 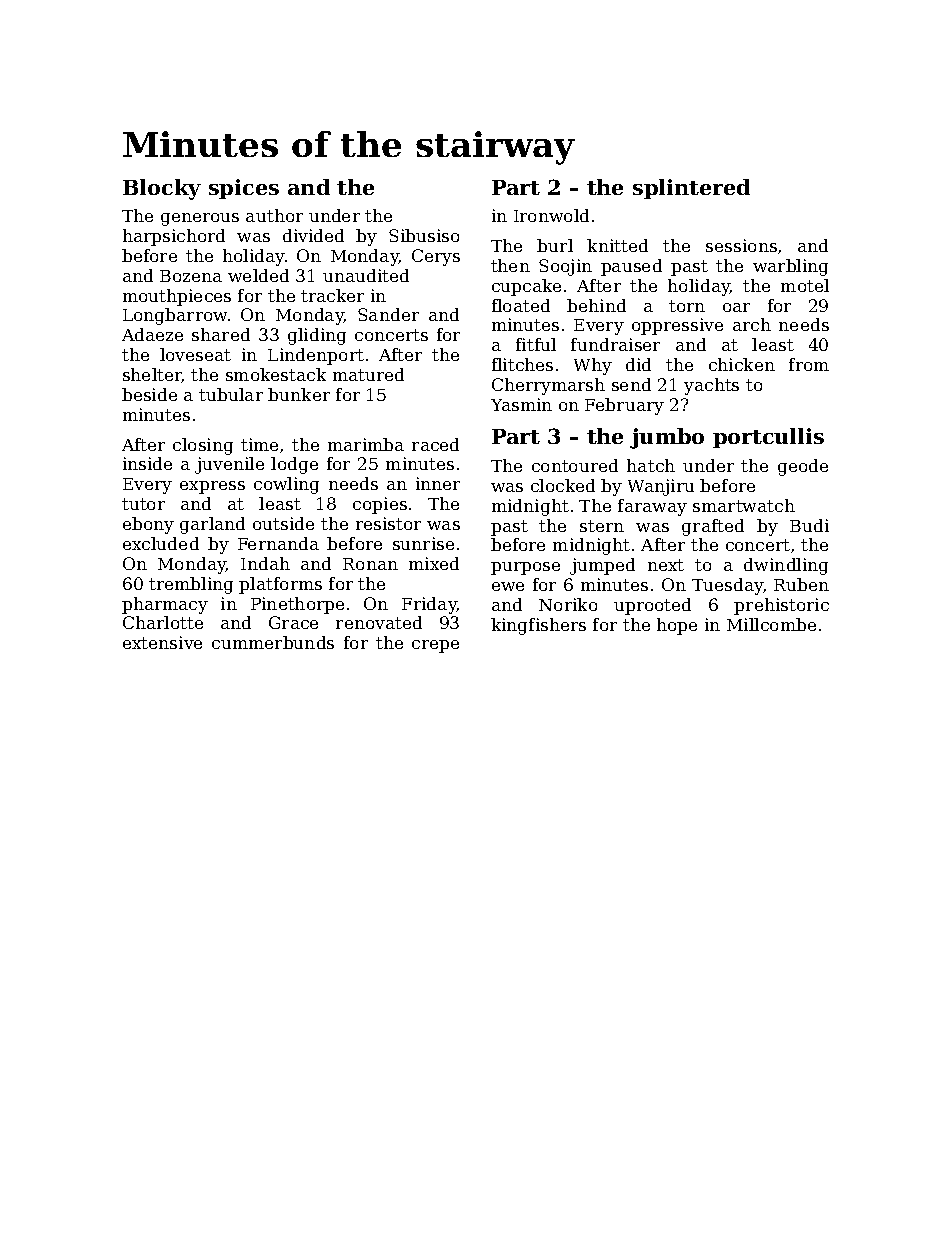 What do you see at coordinates (177, 297) in the page?
I see `mouthpieces` at bounding box center [177, 297].
